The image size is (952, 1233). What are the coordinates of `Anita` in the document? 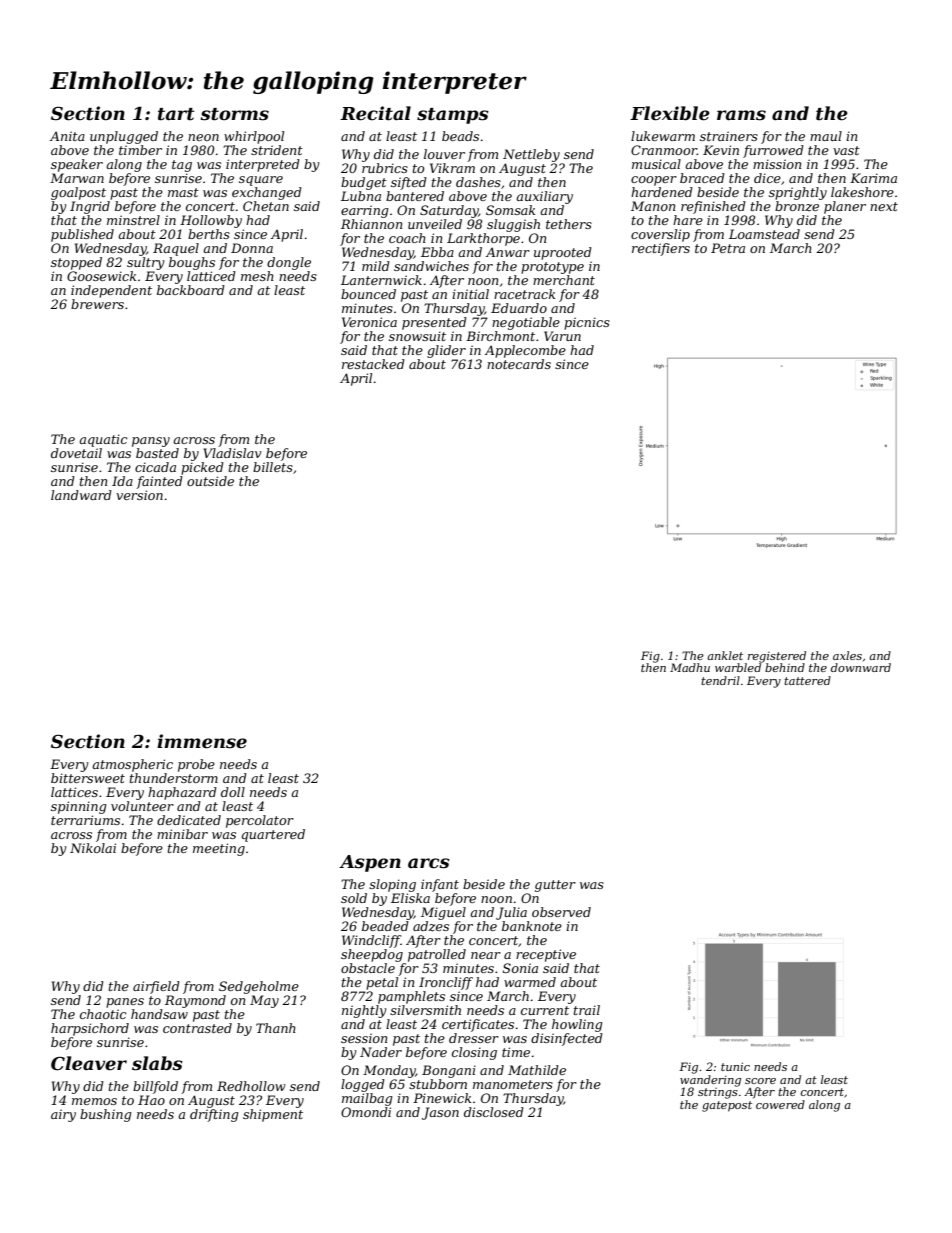 It's located at (67, 136).
